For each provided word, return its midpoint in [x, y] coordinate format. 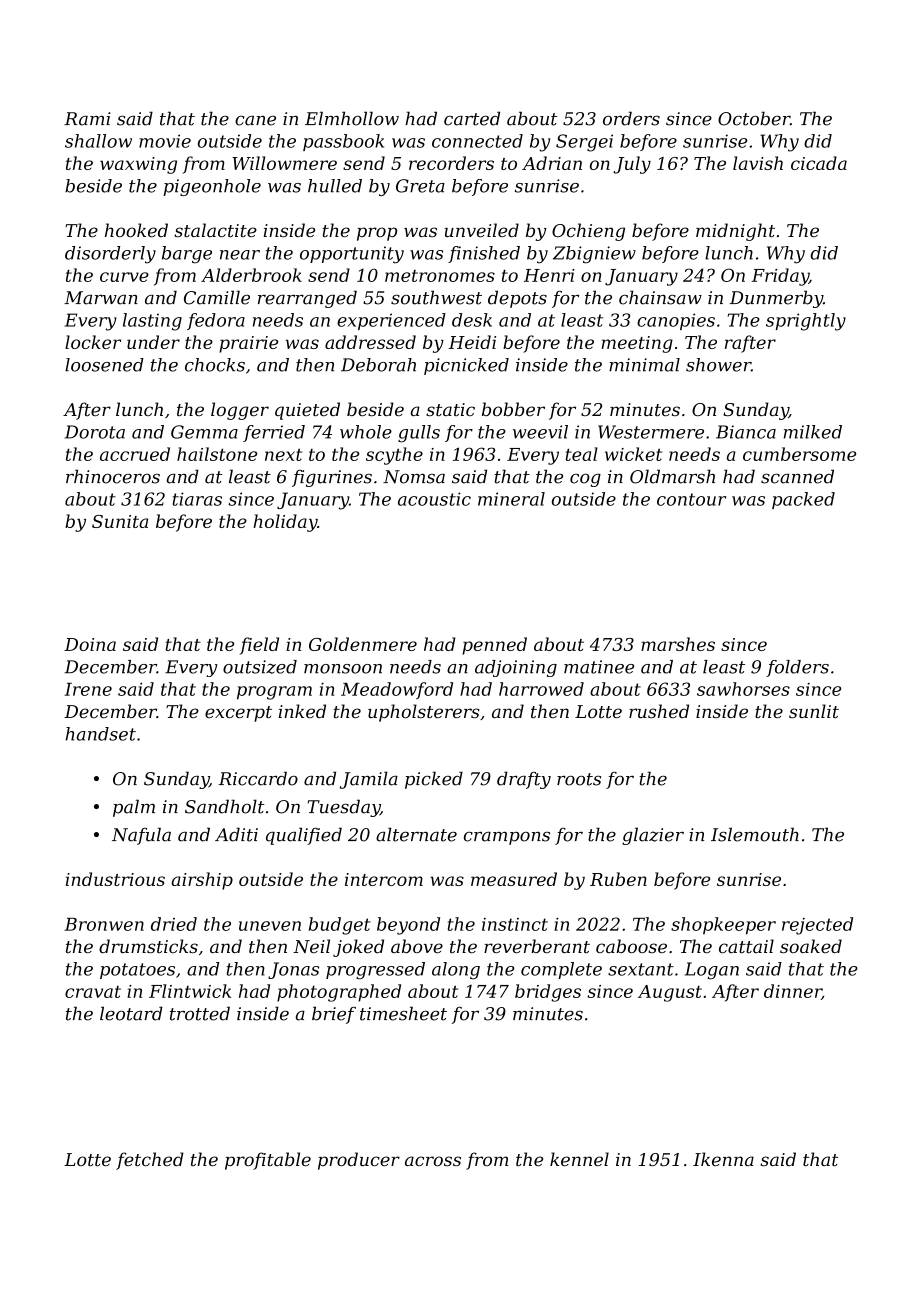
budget [340, 926]
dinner [793, 992]
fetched [150, 1161]
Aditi [236, 834]
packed [803, 500]
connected [477, 141]
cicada [819, 163]
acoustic [434, 499]
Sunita [120, 521]
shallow [98, 141]
